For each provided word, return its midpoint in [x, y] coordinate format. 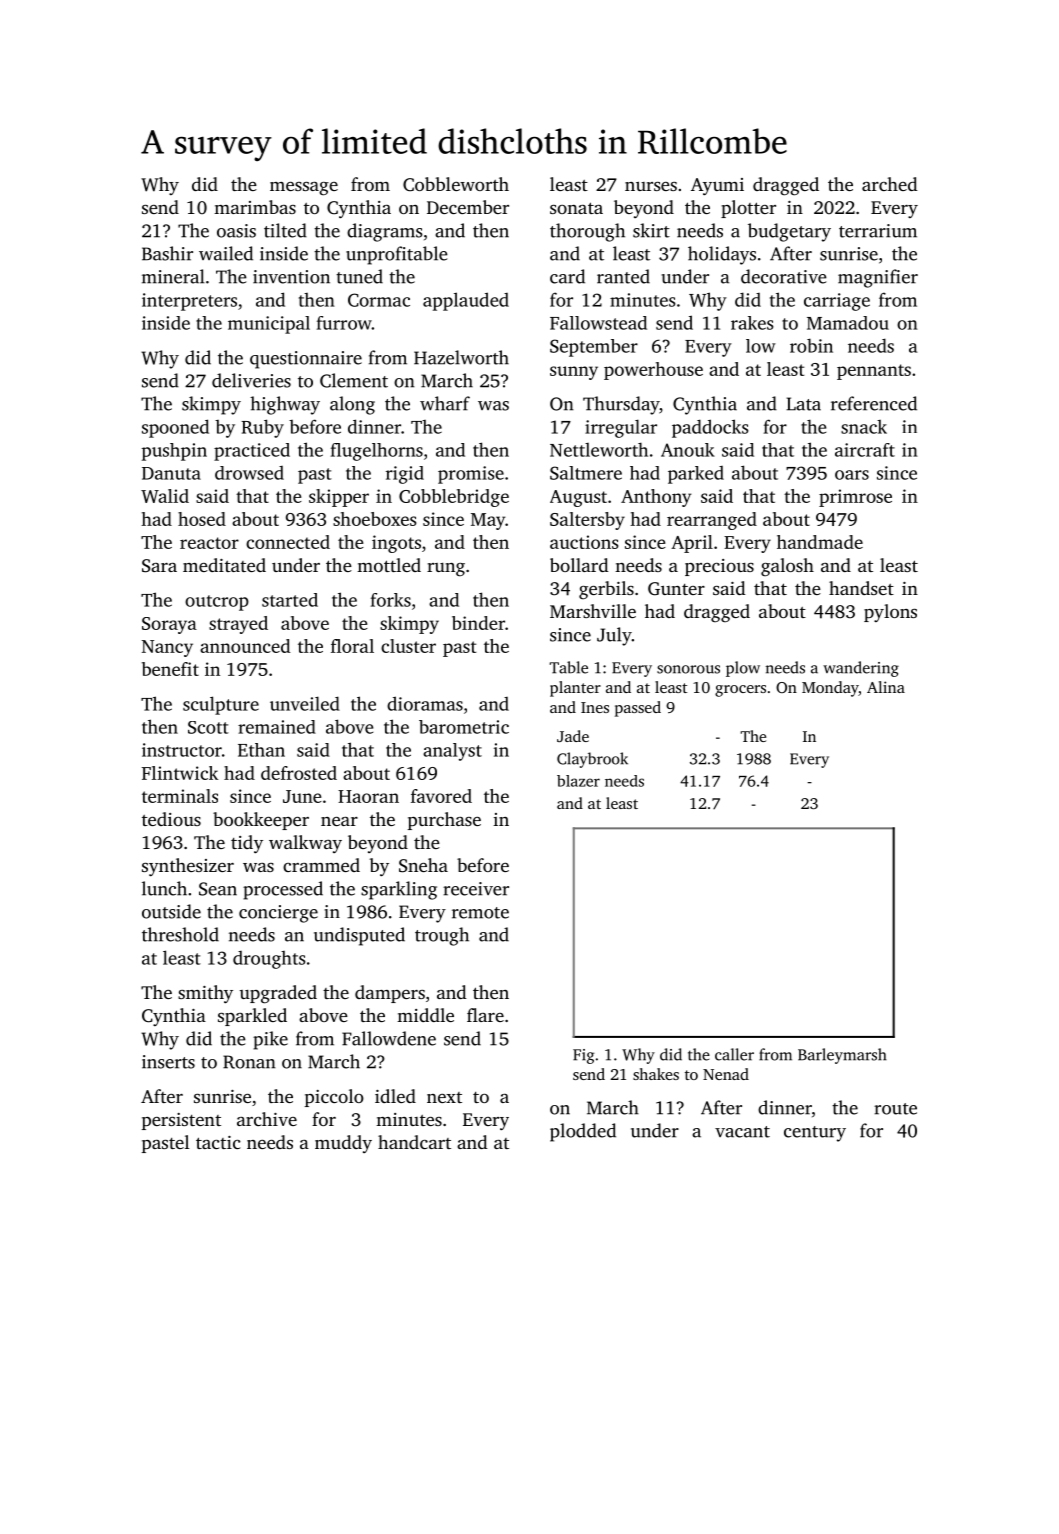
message [304, 189]
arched [890, 184]
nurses [651, 186]
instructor [182, 750]
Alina [886, 687]
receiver [476, 889]
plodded [583, 1132]
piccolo [334, 1098]
